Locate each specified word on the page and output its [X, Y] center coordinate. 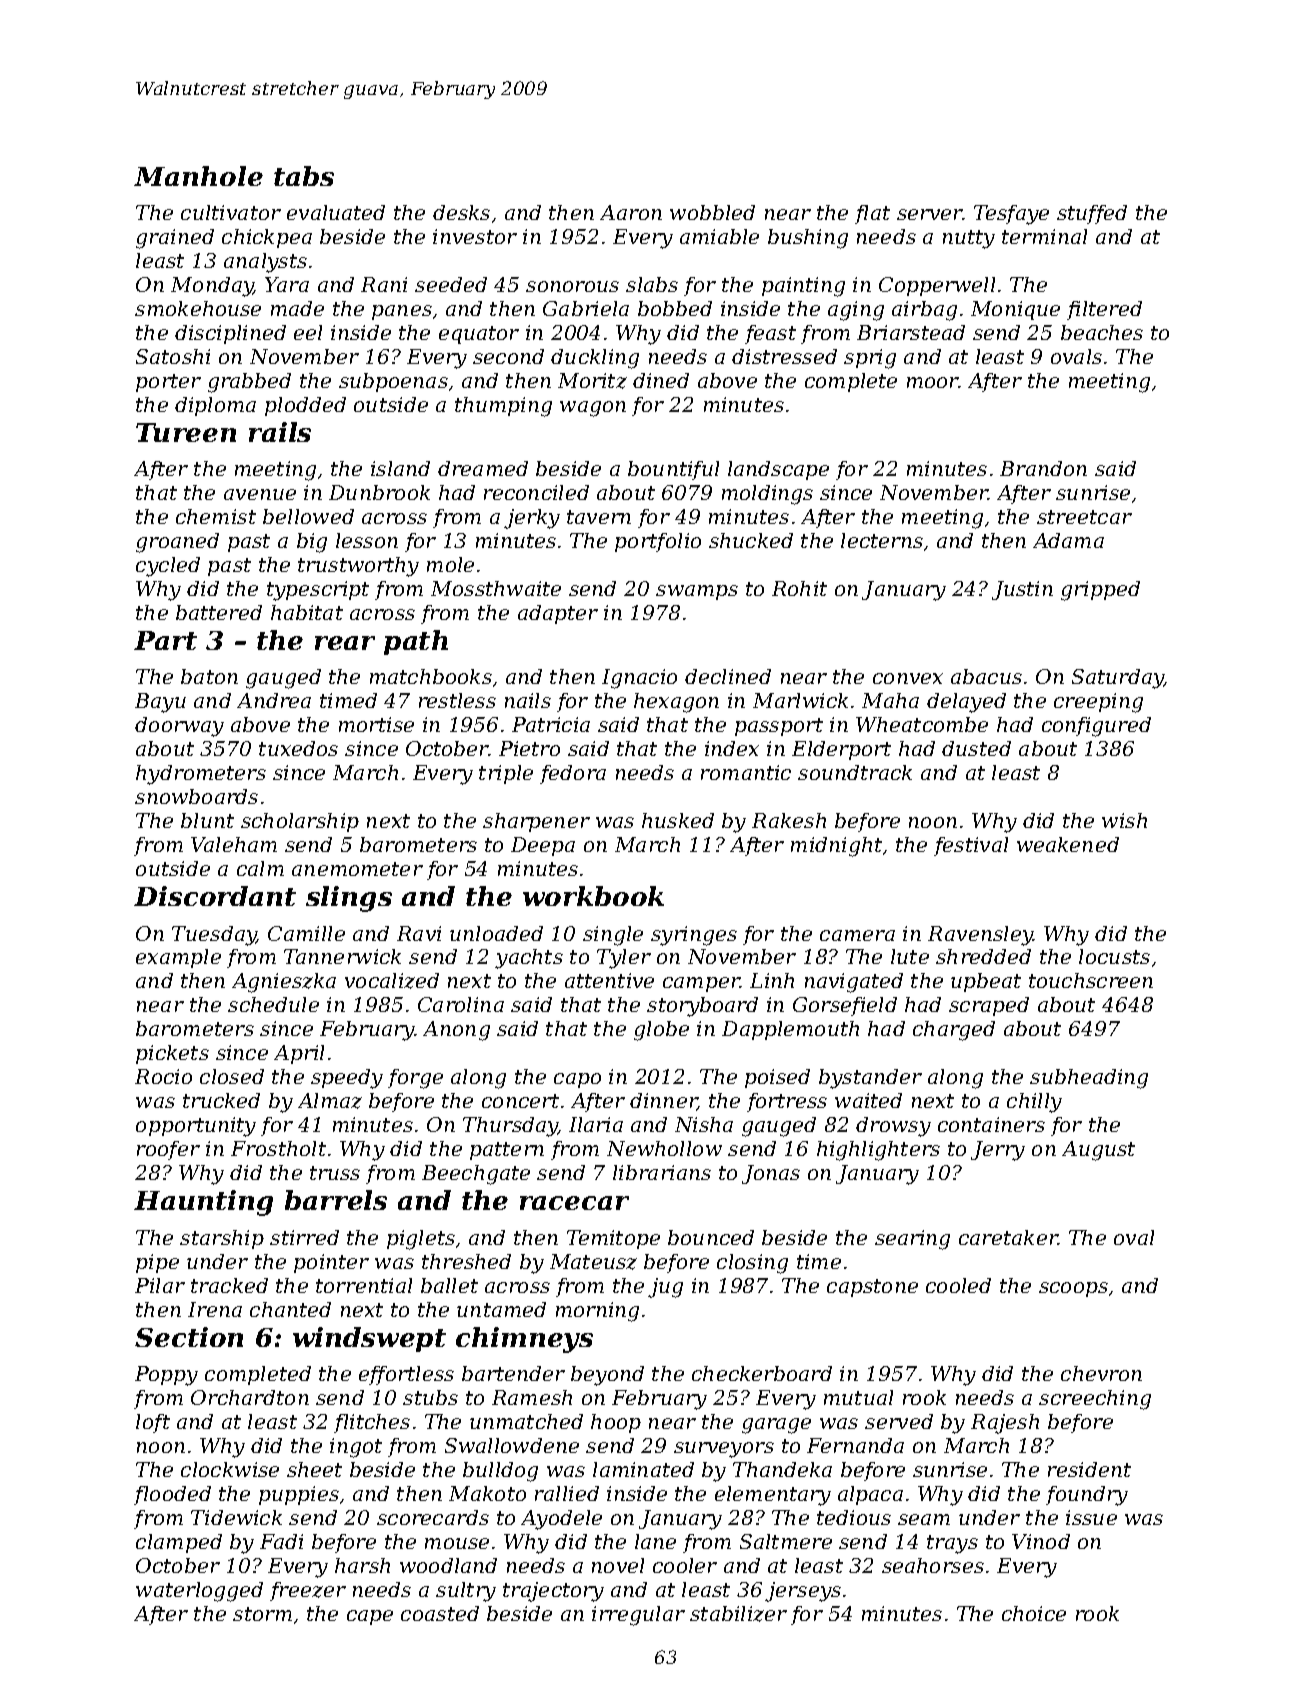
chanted [290, 1309]
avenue [260, 494]
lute [910, 956]
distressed [784, 356]
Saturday [1118, 679]
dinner [663, 1102]
